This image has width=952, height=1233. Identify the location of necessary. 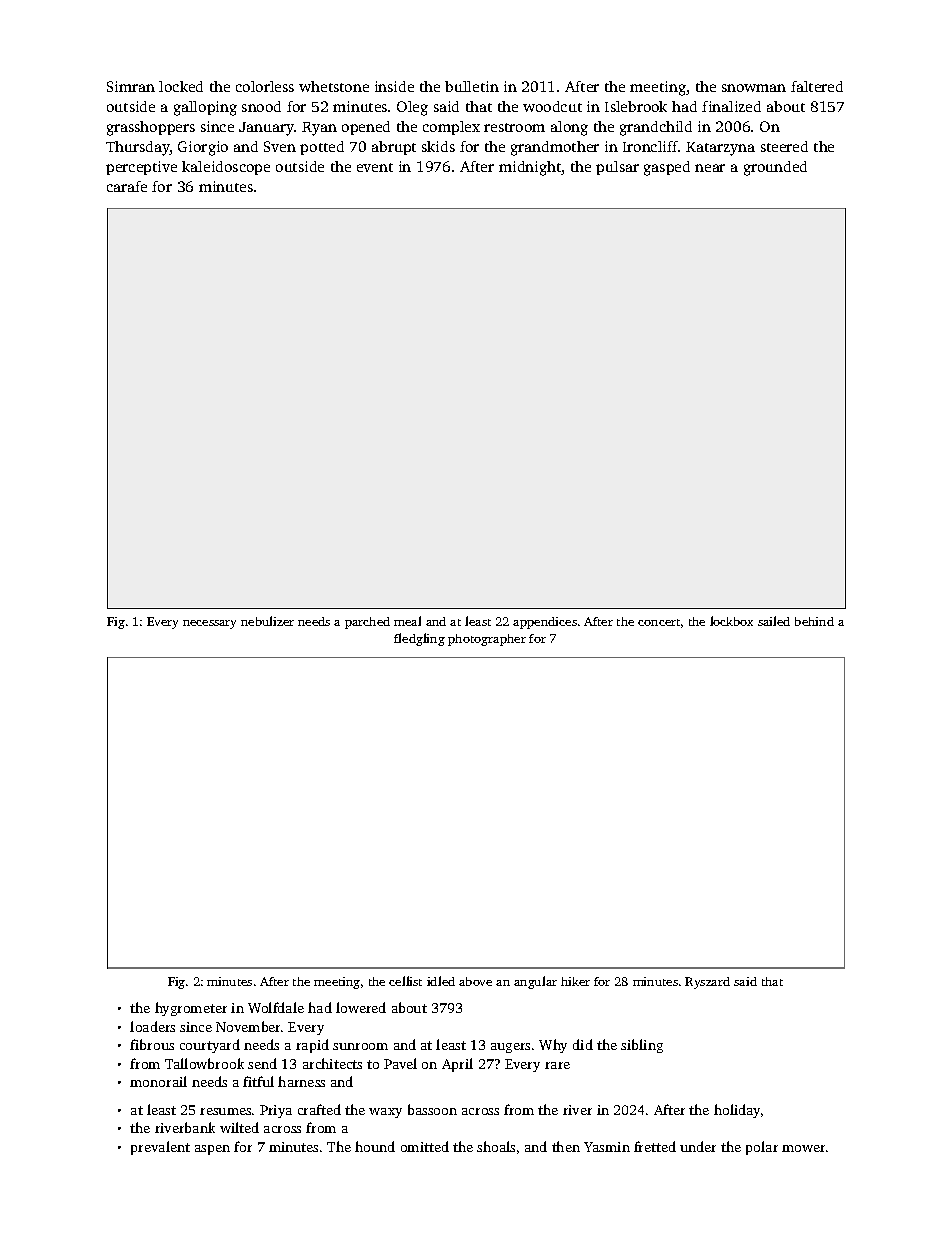
(209, 624).
